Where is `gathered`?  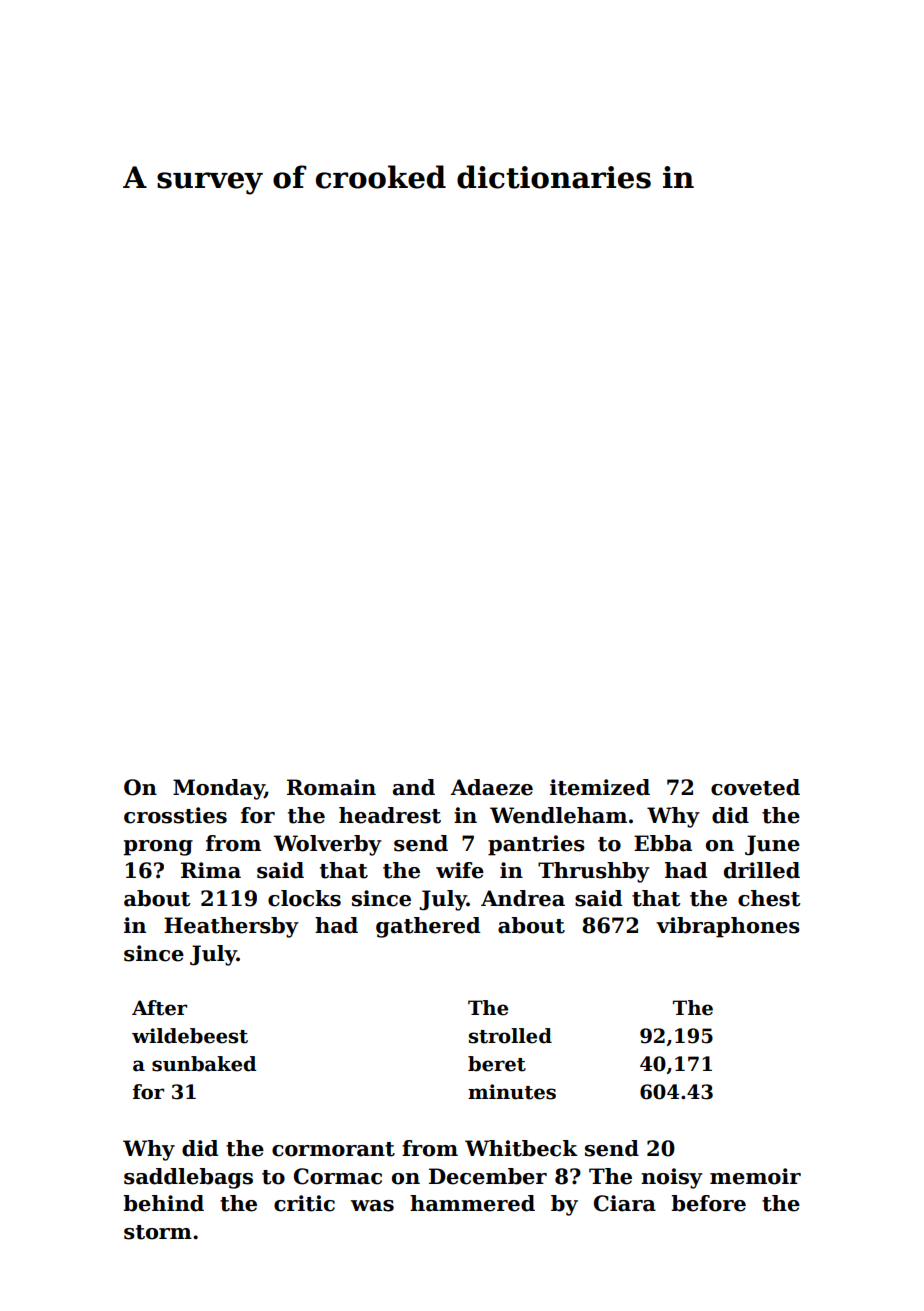 gathered is located at coordinates (428, 927).
